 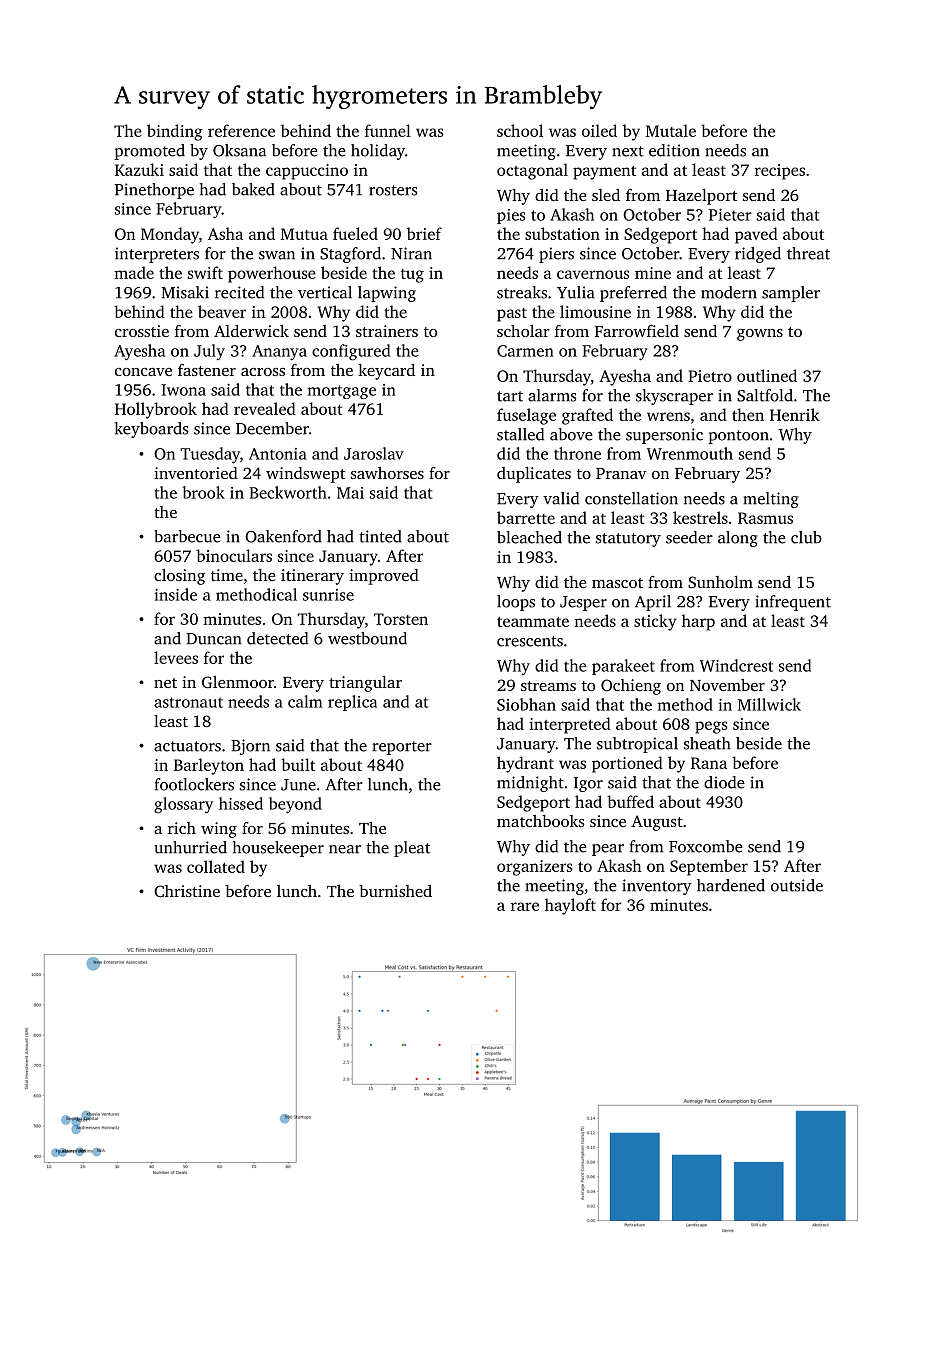 I want to click on sampler, so click(x=791, y=294).
